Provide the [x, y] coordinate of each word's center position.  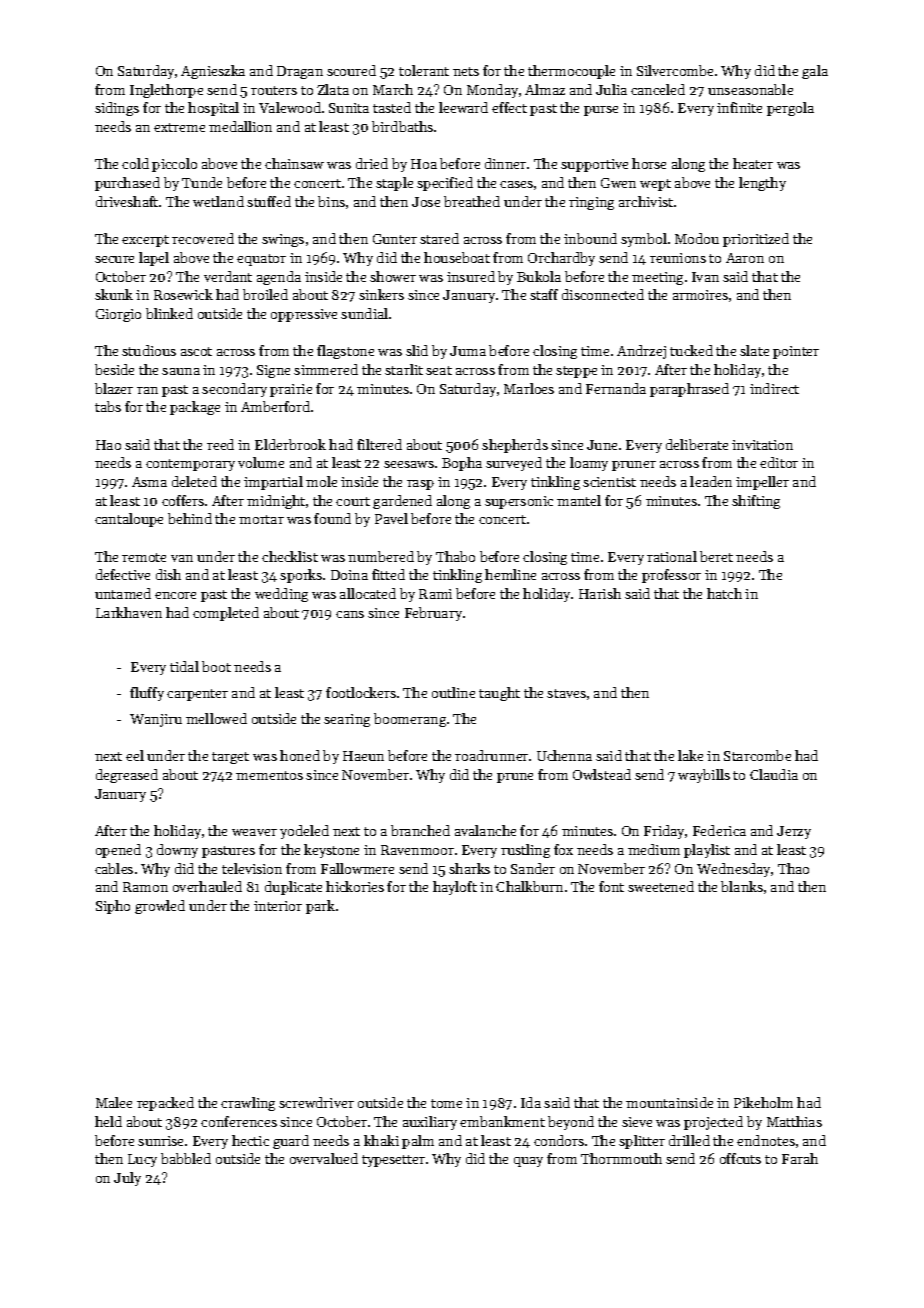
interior [278, 906]
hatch [724, 593]
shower [393, 276]
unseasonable [750, 89]
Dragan [300, 72]
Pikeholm [763, 1102]
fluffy [147, 694]
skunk [114, 294]
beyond [571, 1123]
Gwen [618, 183]
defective [123, 574]
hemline [510, 574]
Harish [600, 593]
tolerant [424, 70]
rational [672, 556]
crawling [248, 1104]
